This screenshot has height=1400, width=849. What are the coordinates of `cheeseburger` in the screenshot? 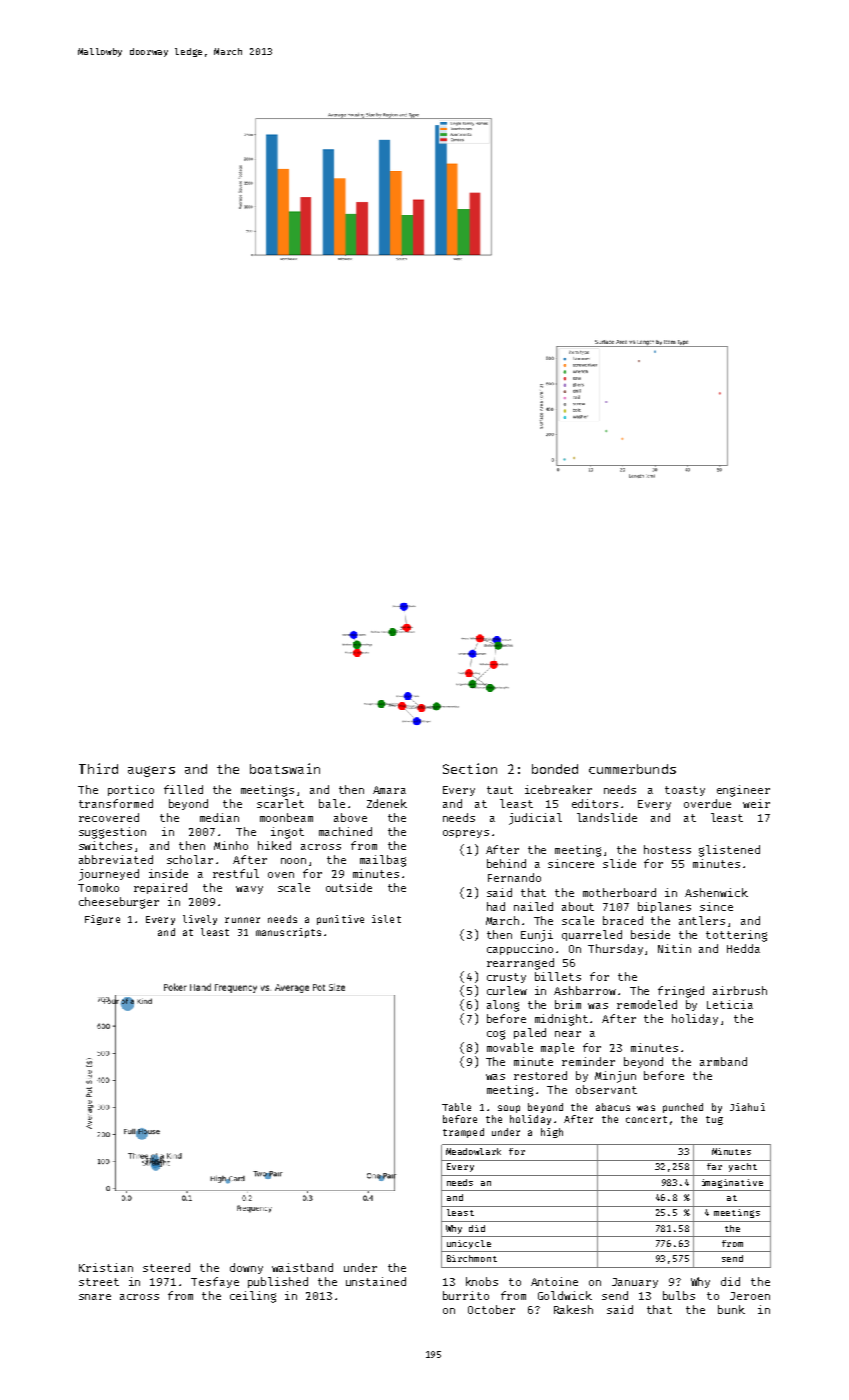 It's located at (119, 903).
